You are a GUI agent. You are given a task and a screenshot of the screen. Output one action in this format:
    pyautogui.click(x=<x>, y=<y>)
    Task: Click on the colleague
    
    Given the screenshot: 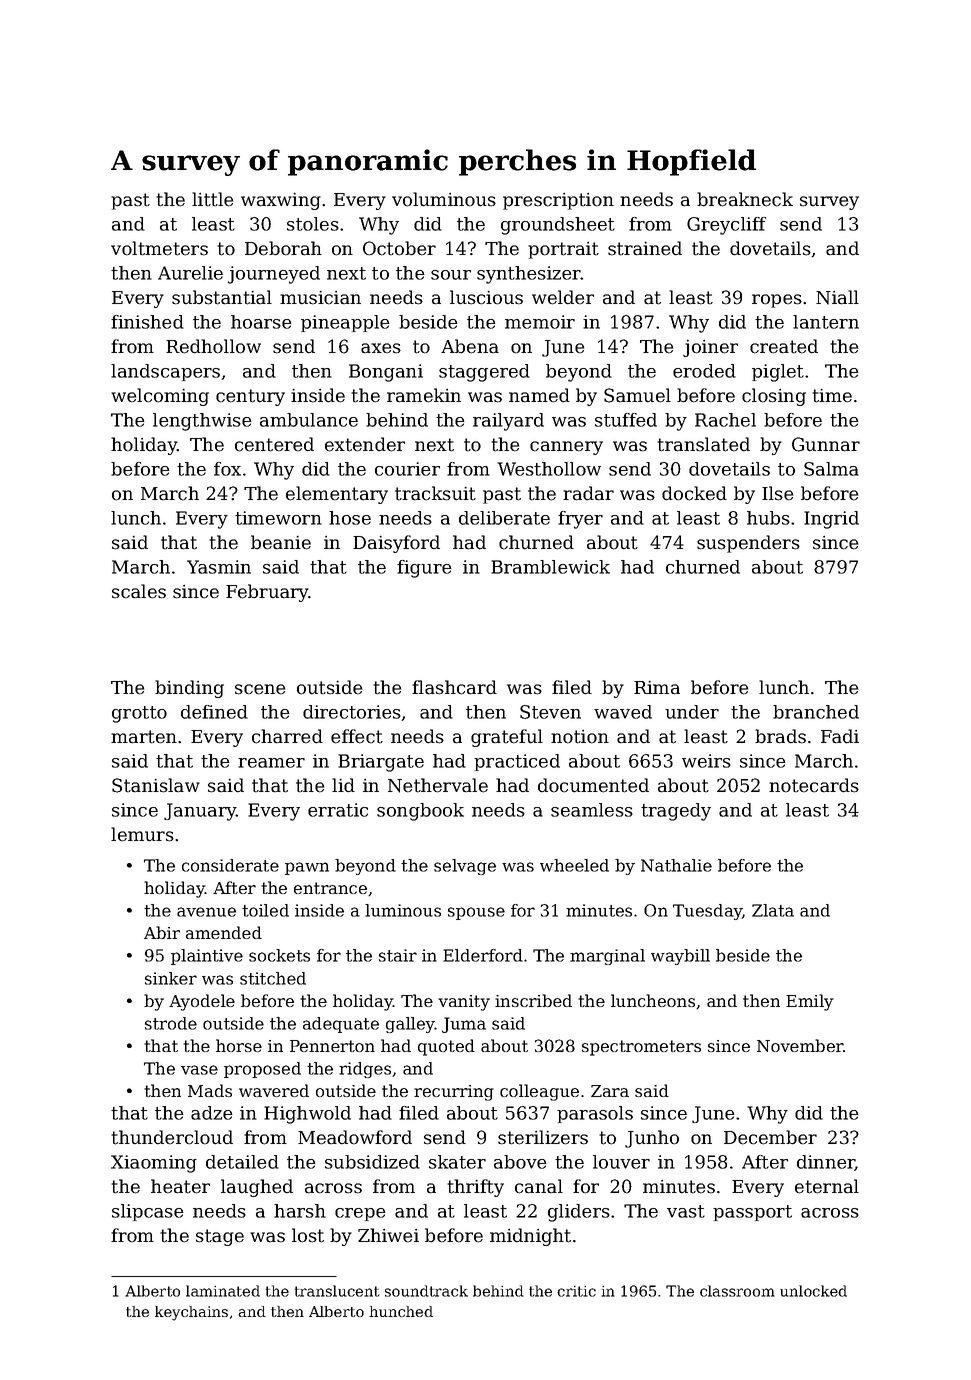 What is the action you would take?
    pyautogui.click(x=539, y=1092)
